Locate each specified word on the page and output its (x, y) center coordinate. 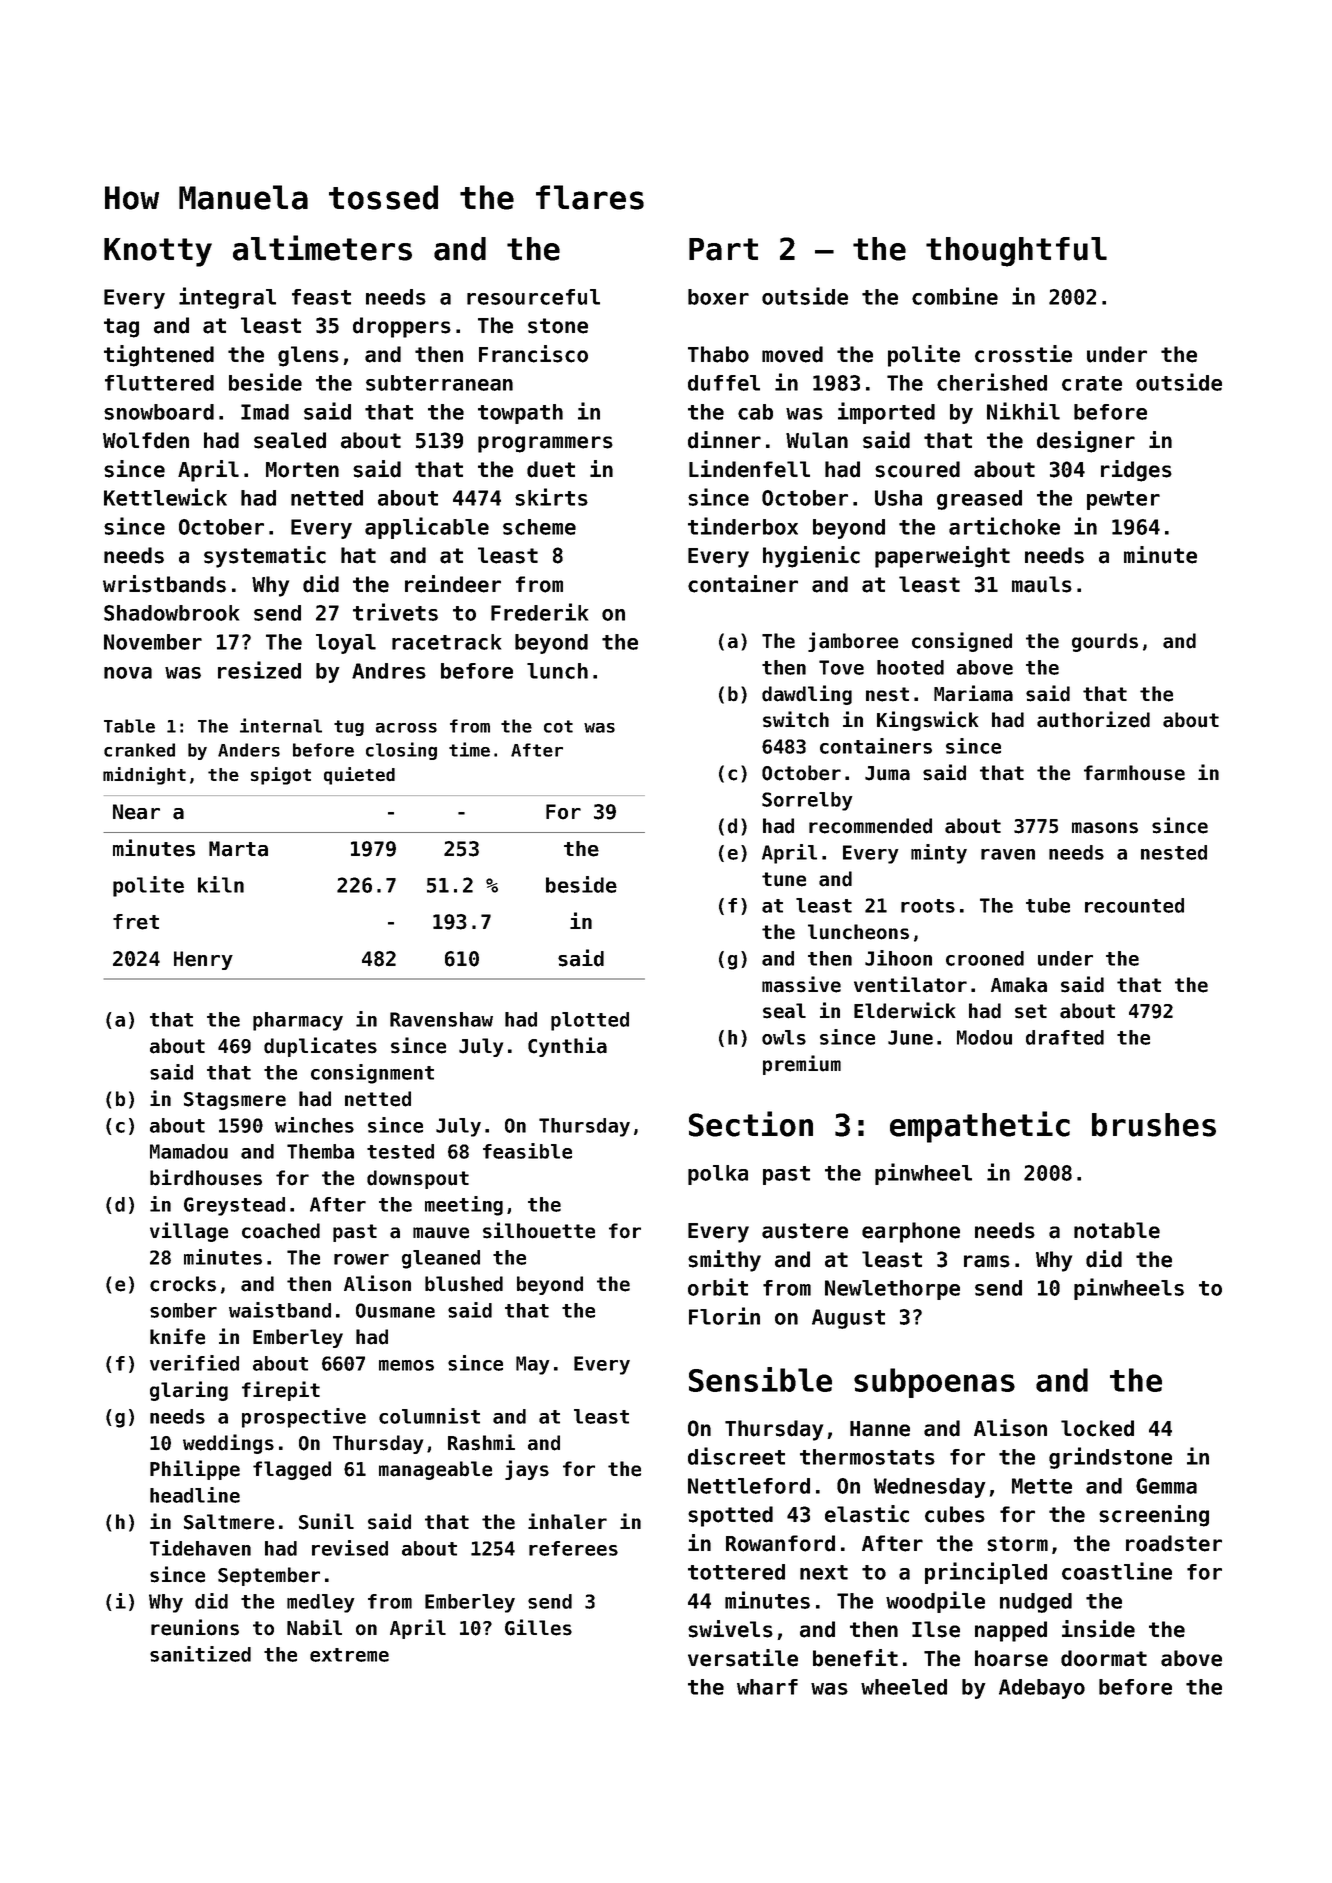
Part (723, 249)
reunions (195, 1627)
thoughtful (1016, 252)
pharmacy (298, 1021)
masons (1105, 828)
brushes (1154, 1125)
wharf (767, 1687)
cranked (139, 750)
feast (321, 297)
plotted (590, 1021)
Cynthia (567, 1047)
